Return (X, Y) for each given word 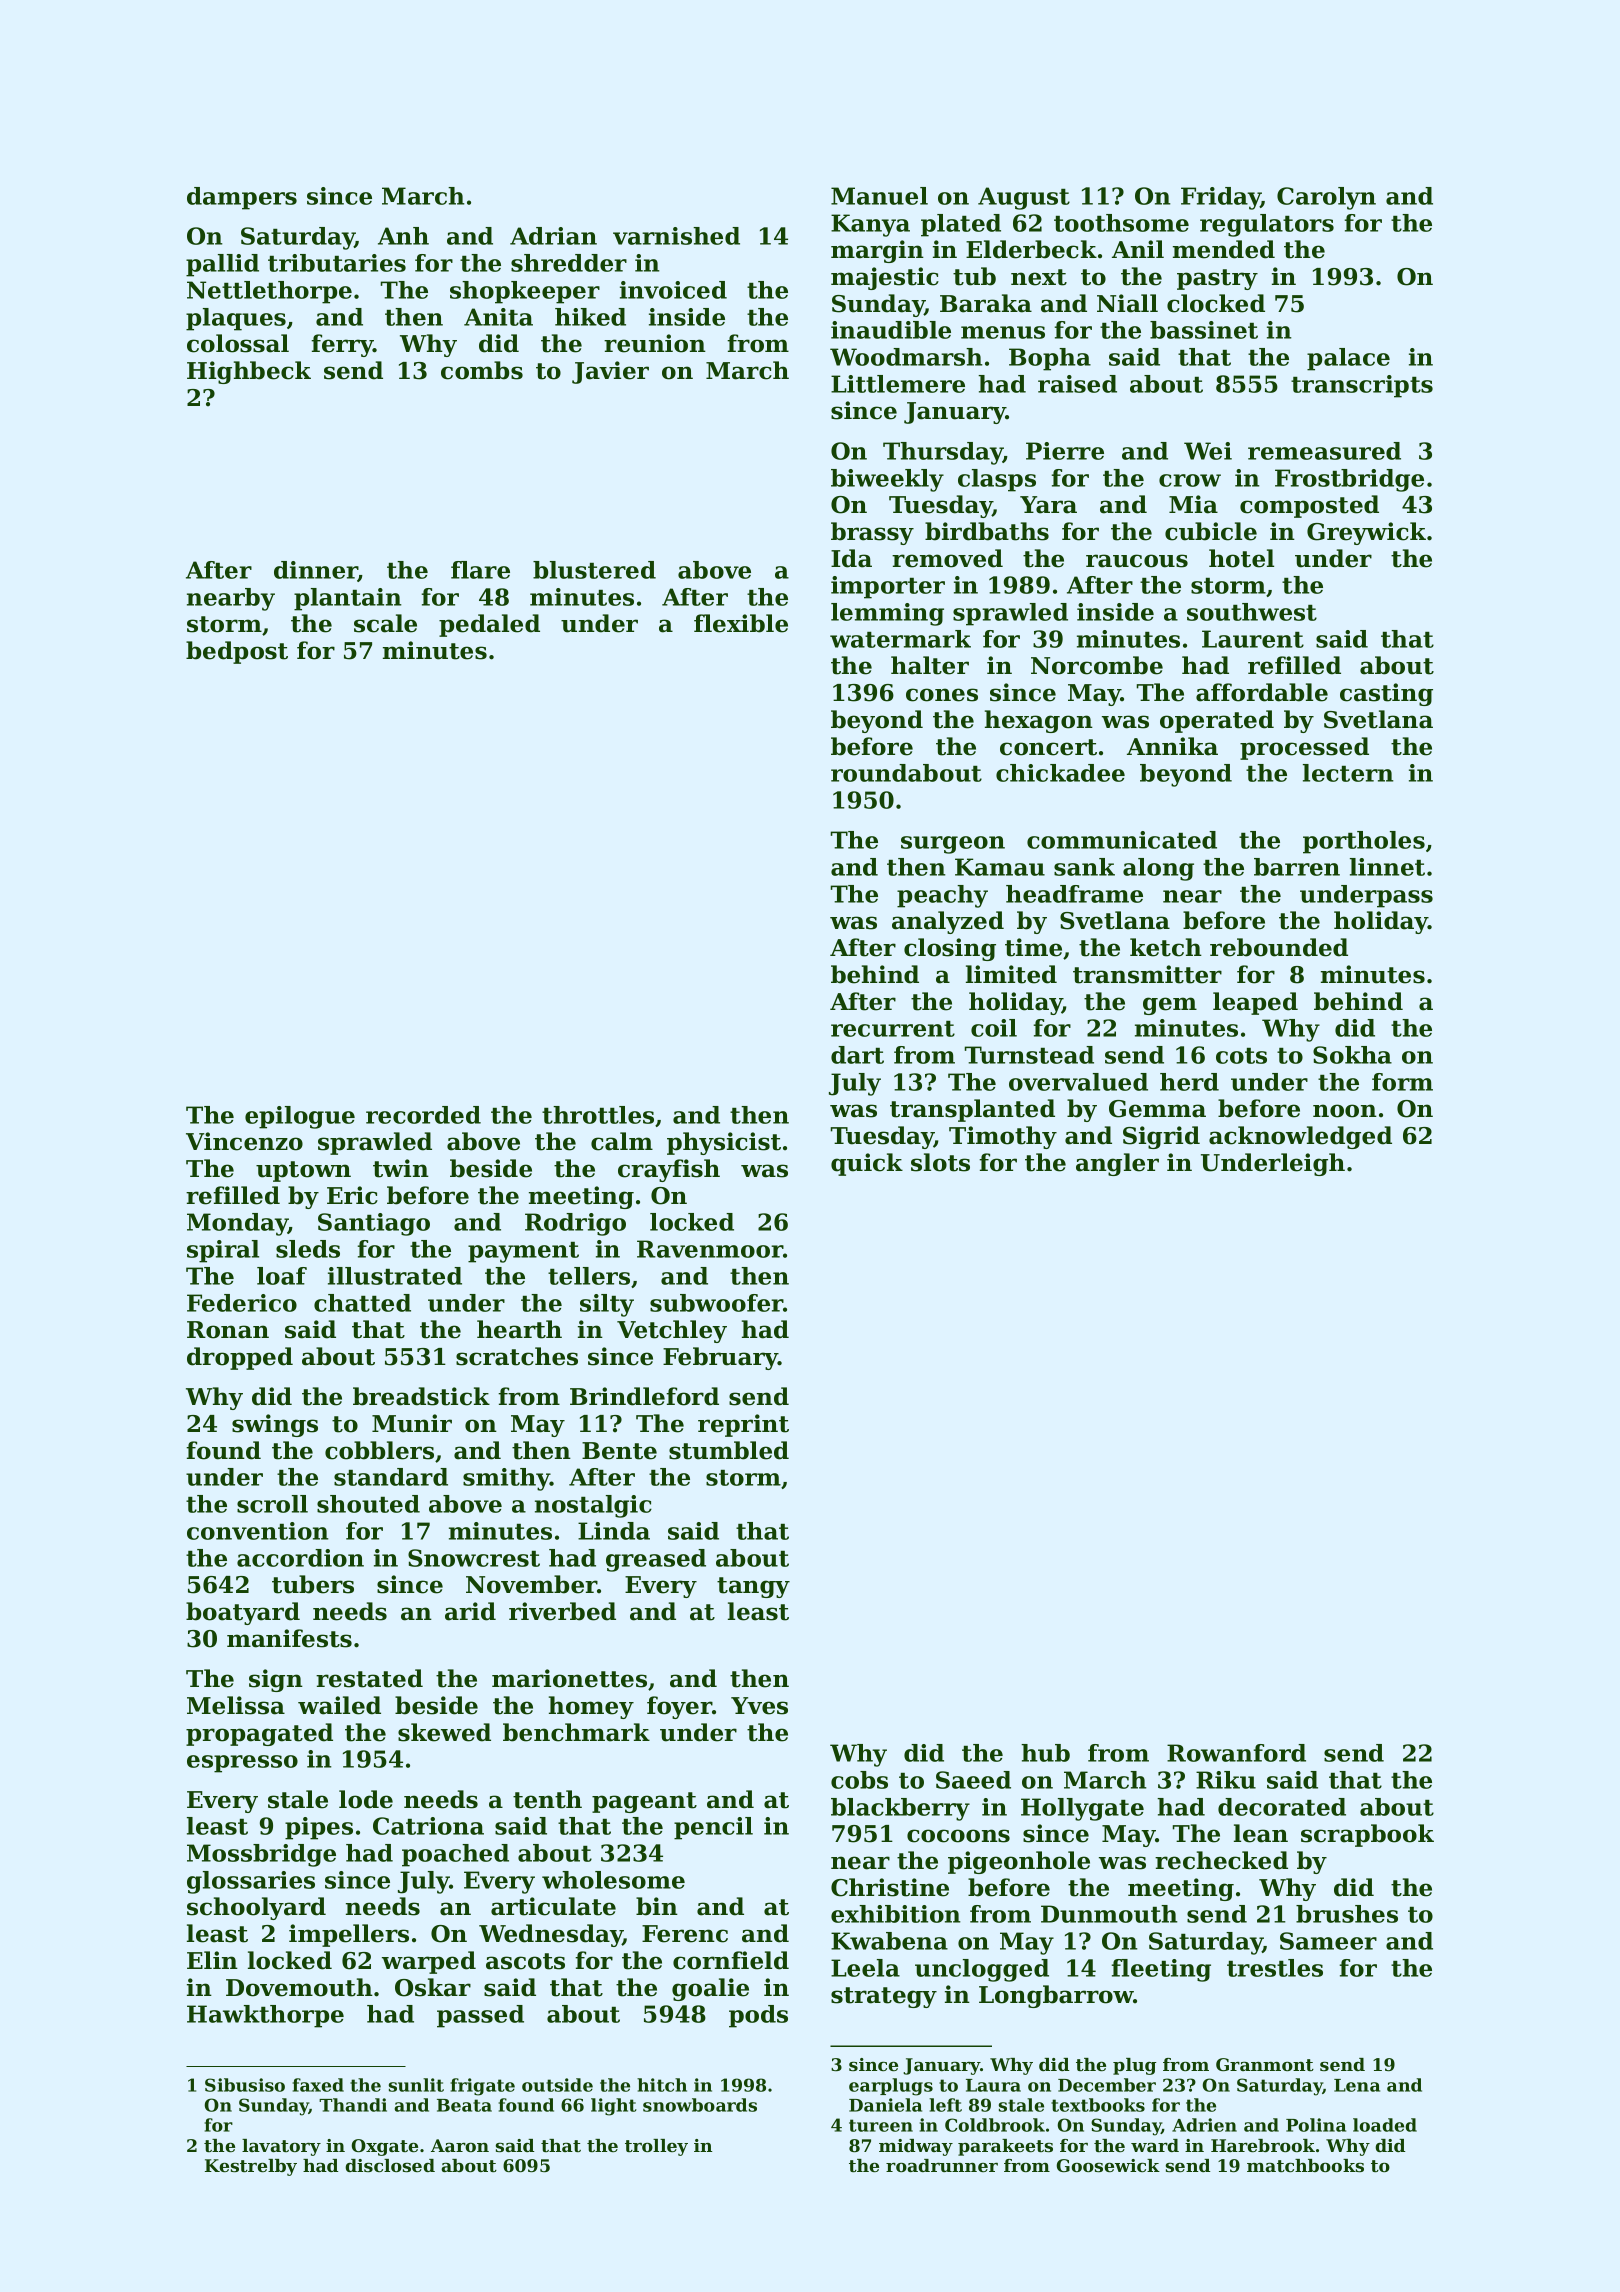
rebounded (1279, 947)
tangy (753, 1587)
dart (857, 1055)
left (945, 2105)
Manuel (879, 196)
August (1024, 198)
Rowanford (1236, 1753)
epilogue (300, 1117)
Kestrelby (251, 2167)
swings (275, 1425)
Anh (403, 236)
